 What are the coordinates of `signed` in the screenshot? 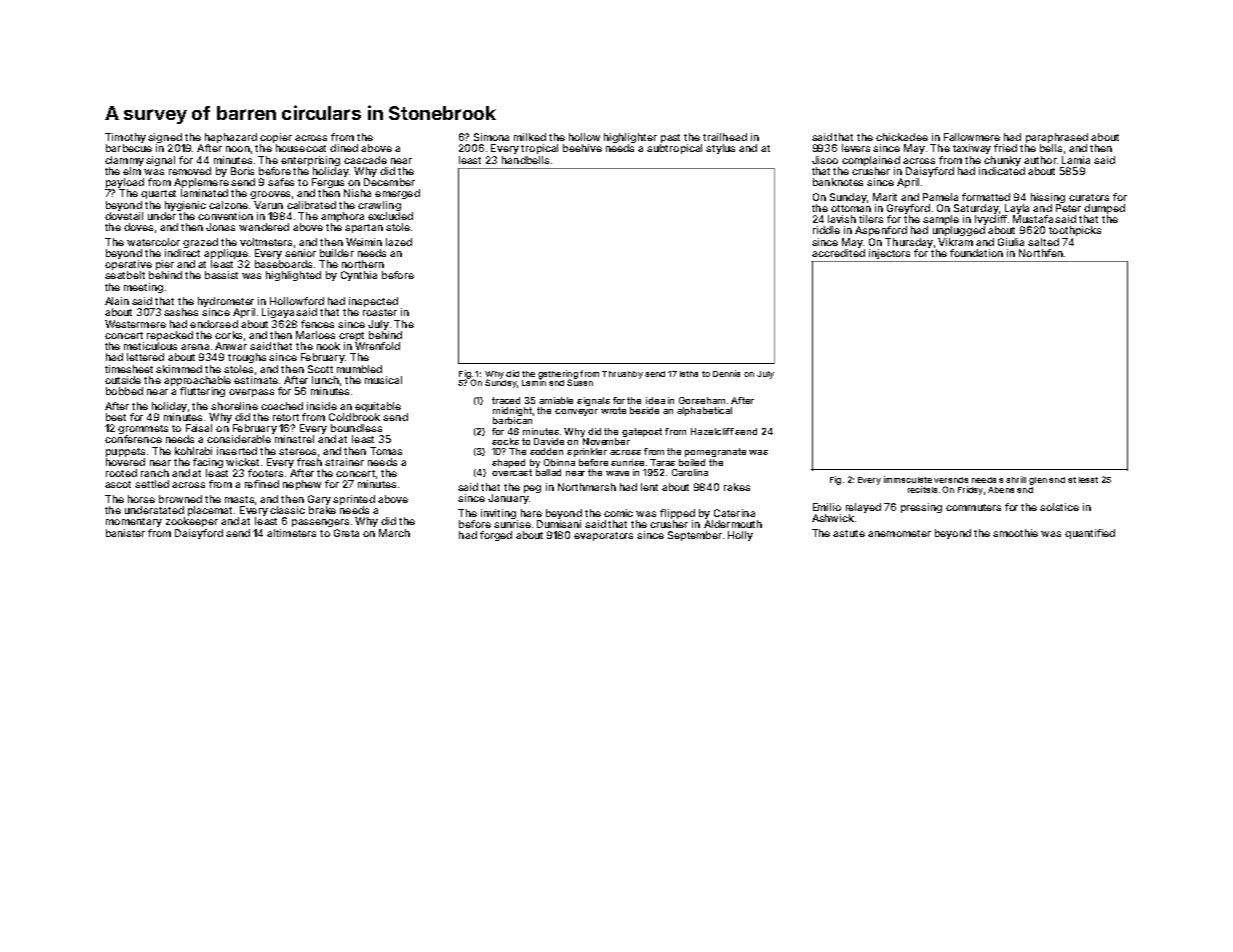 It's located at (165, 138).
